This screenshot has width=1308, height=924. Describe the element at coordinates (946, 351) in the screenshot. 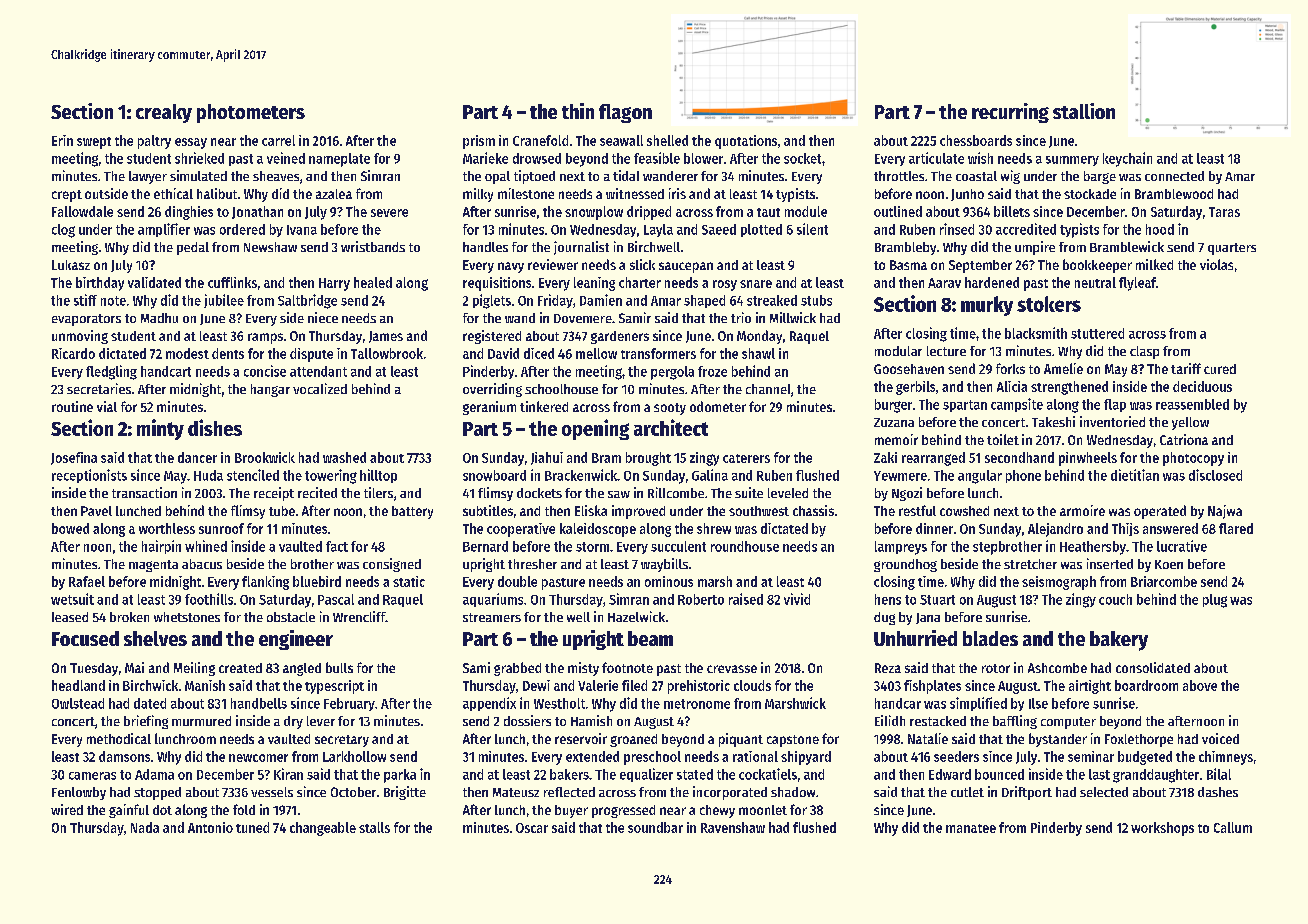

I see `lecture` at that location.
